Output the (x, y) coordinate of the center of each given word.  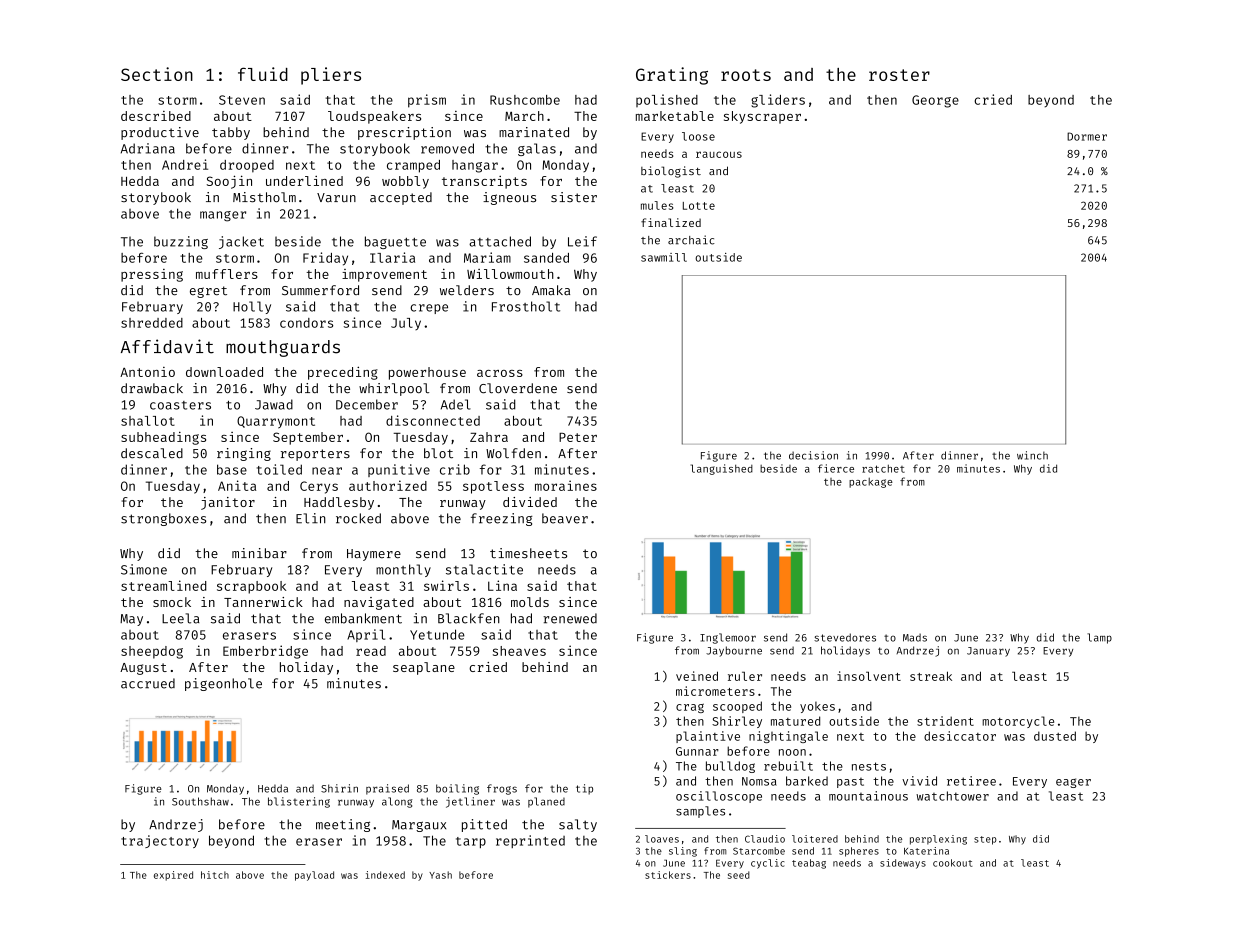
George (935, 101)
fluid (263, 74)
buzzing (181, 242)
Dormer (1087, 136)
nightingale (788, 737)
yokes (817, 707)
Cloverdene (518, 388)
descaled (152, 453)
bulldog (730, 767)
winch (1032, 455)
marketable (675, 116)
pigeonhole (223, 684)
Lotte (699, 206)
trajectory (160, 841)
